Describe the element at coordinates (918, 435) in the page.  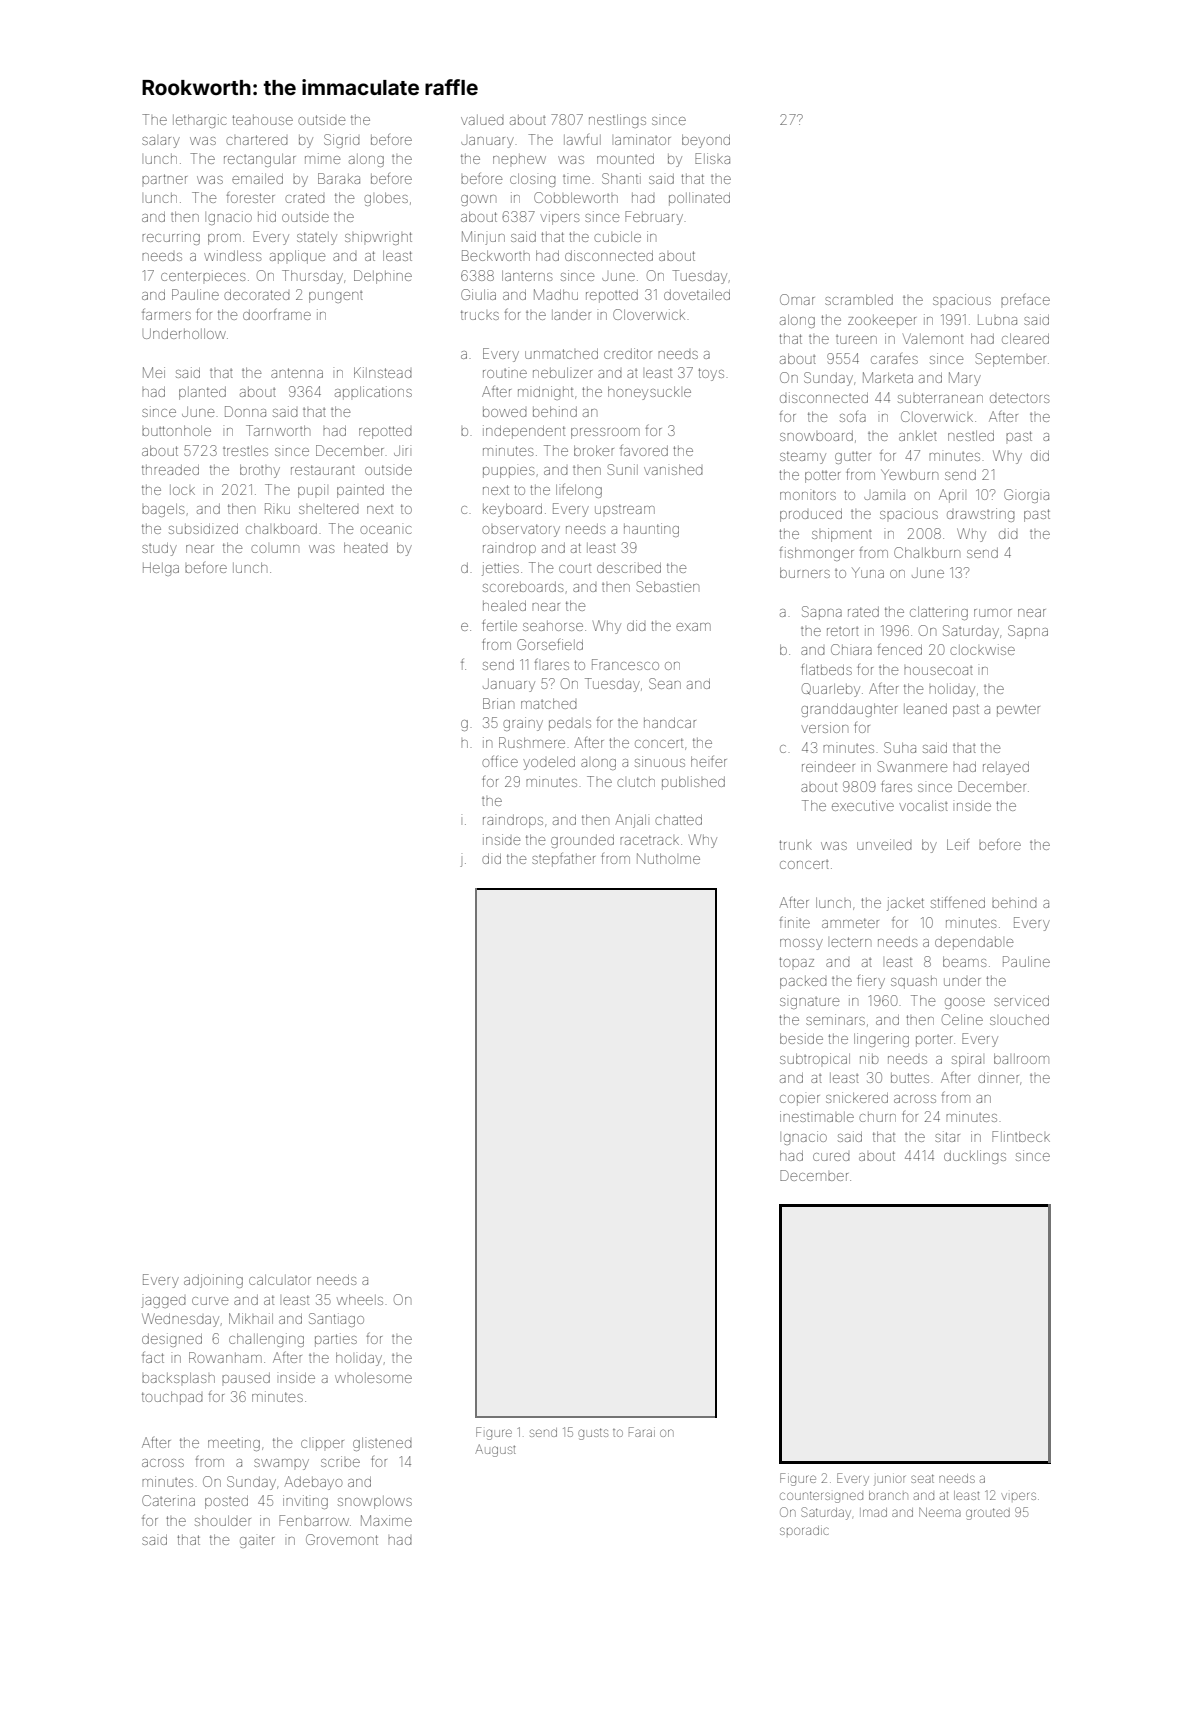
I see `anklet` at that location.
